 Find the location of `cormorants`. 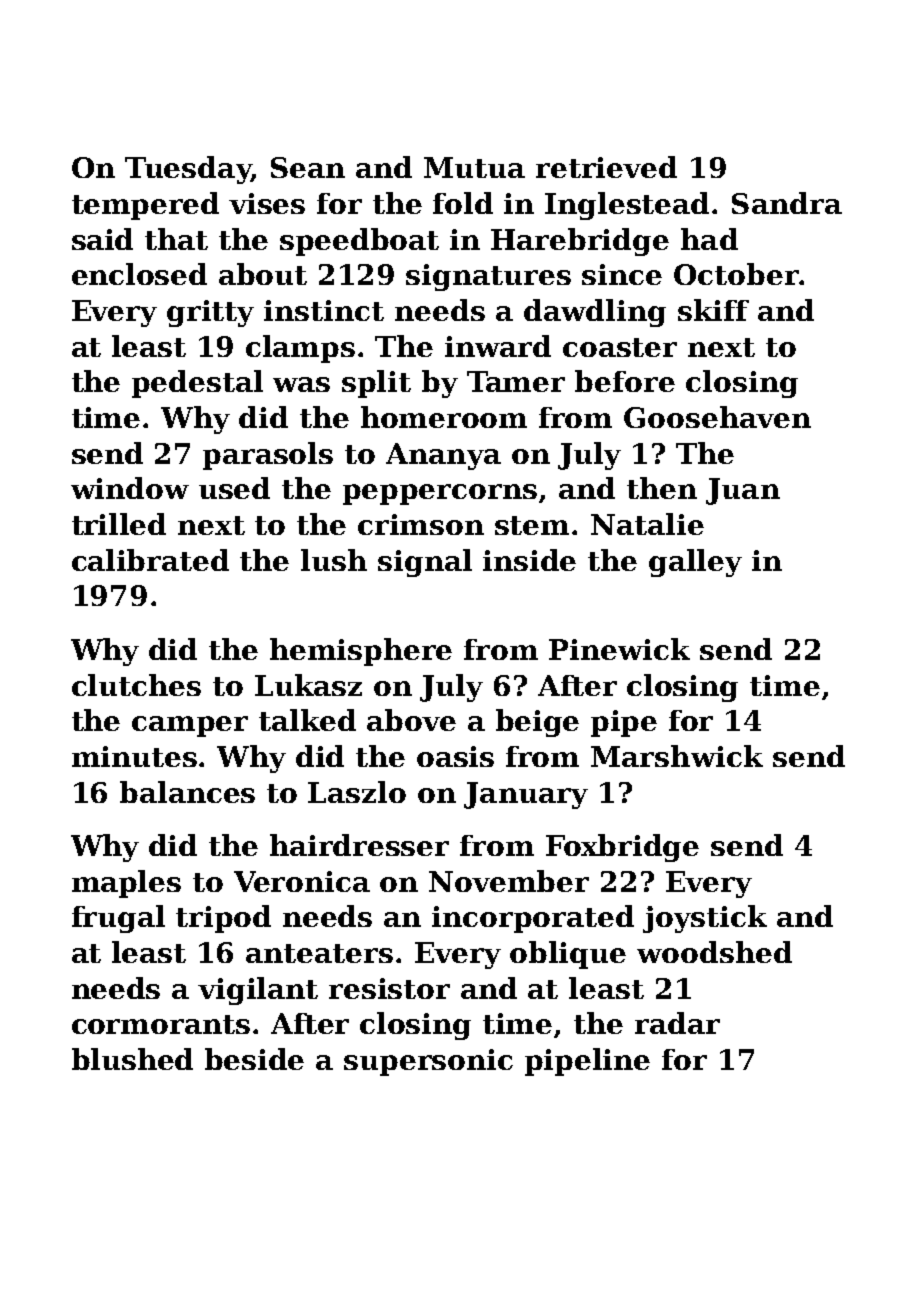

cormorants is located at coordinates (161, 1024).
